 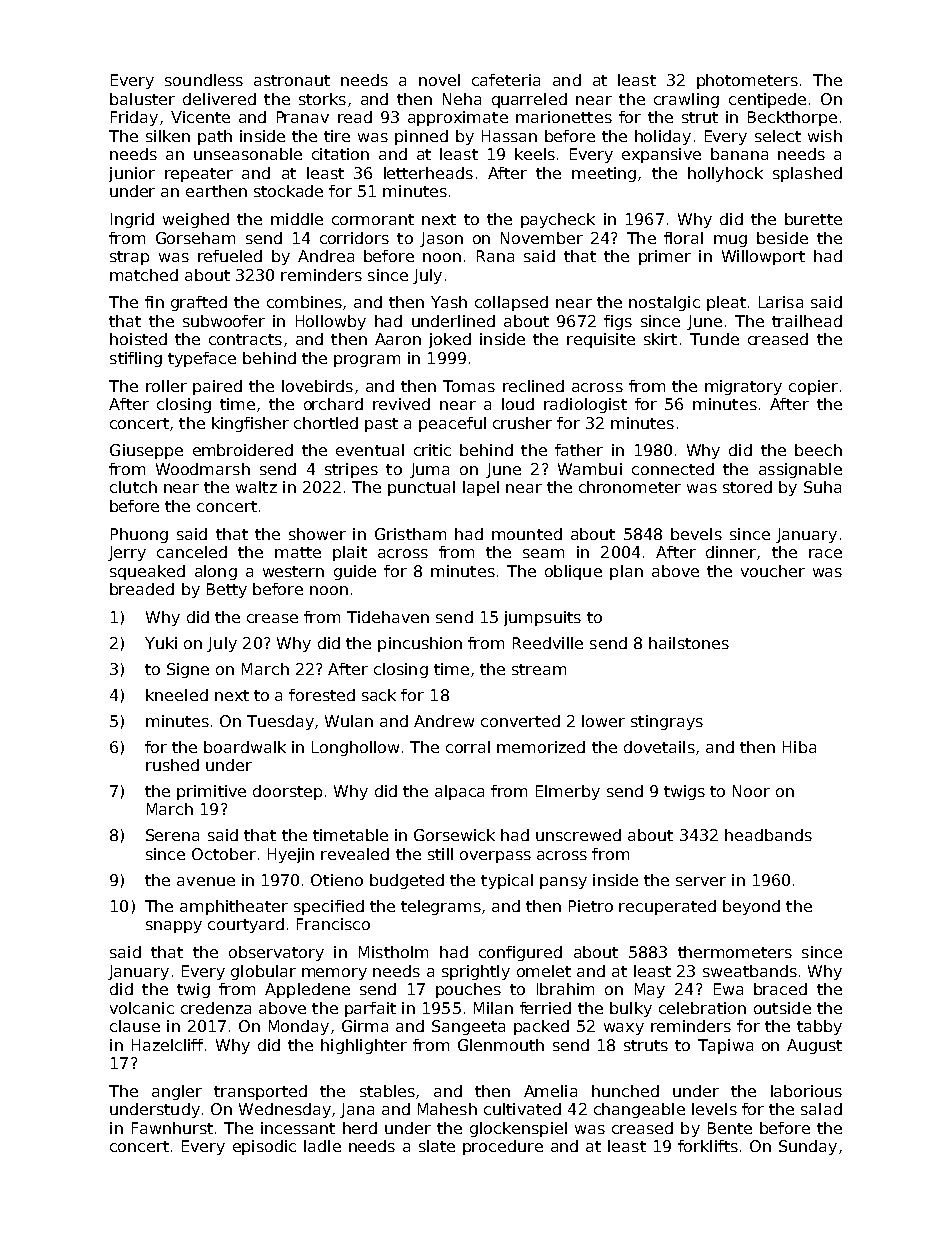 I want to click on Fawnhurst, so click(x=172, y=1128).
